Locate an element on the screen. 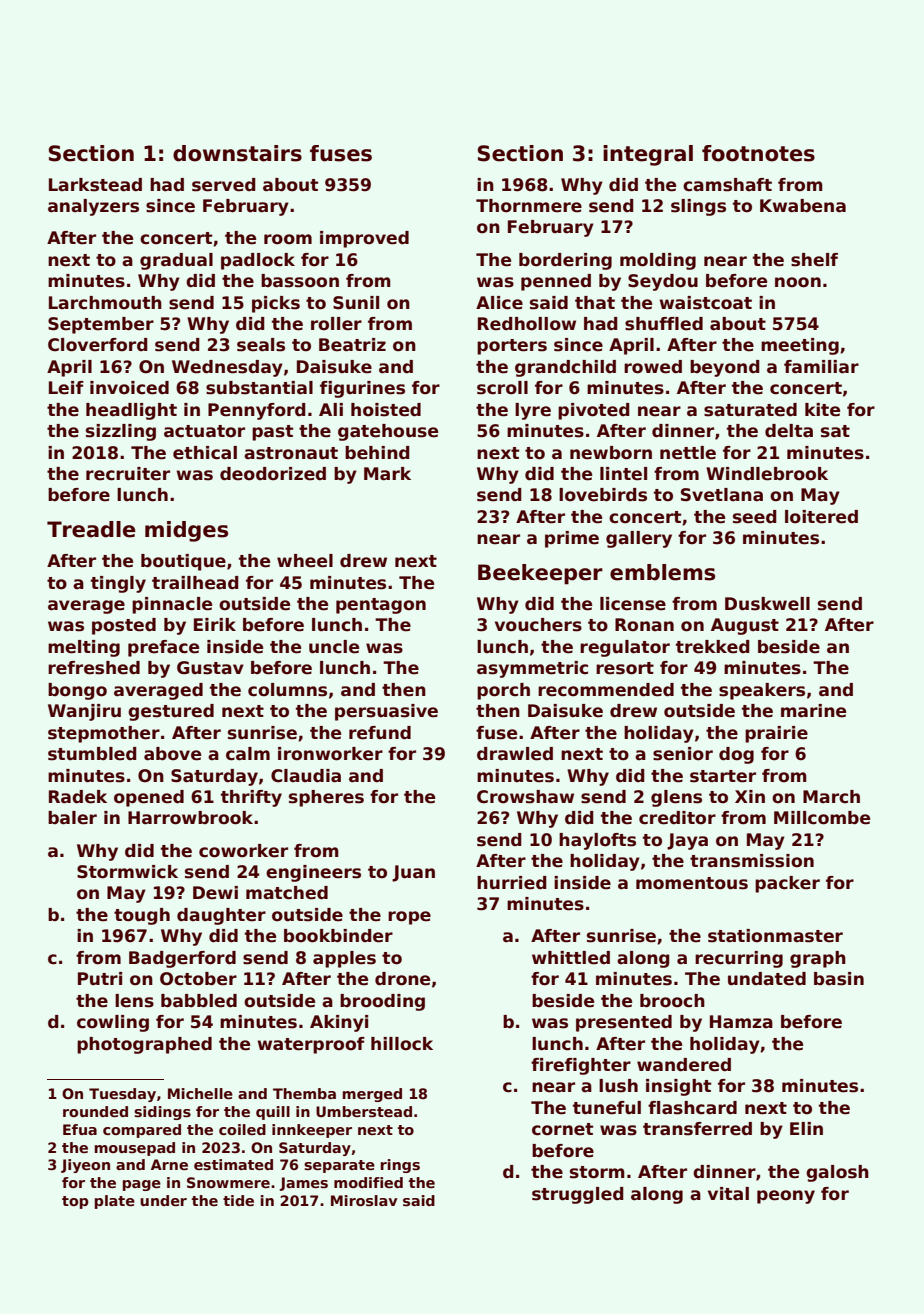  shuffled is located at coordinates (664, 324).
